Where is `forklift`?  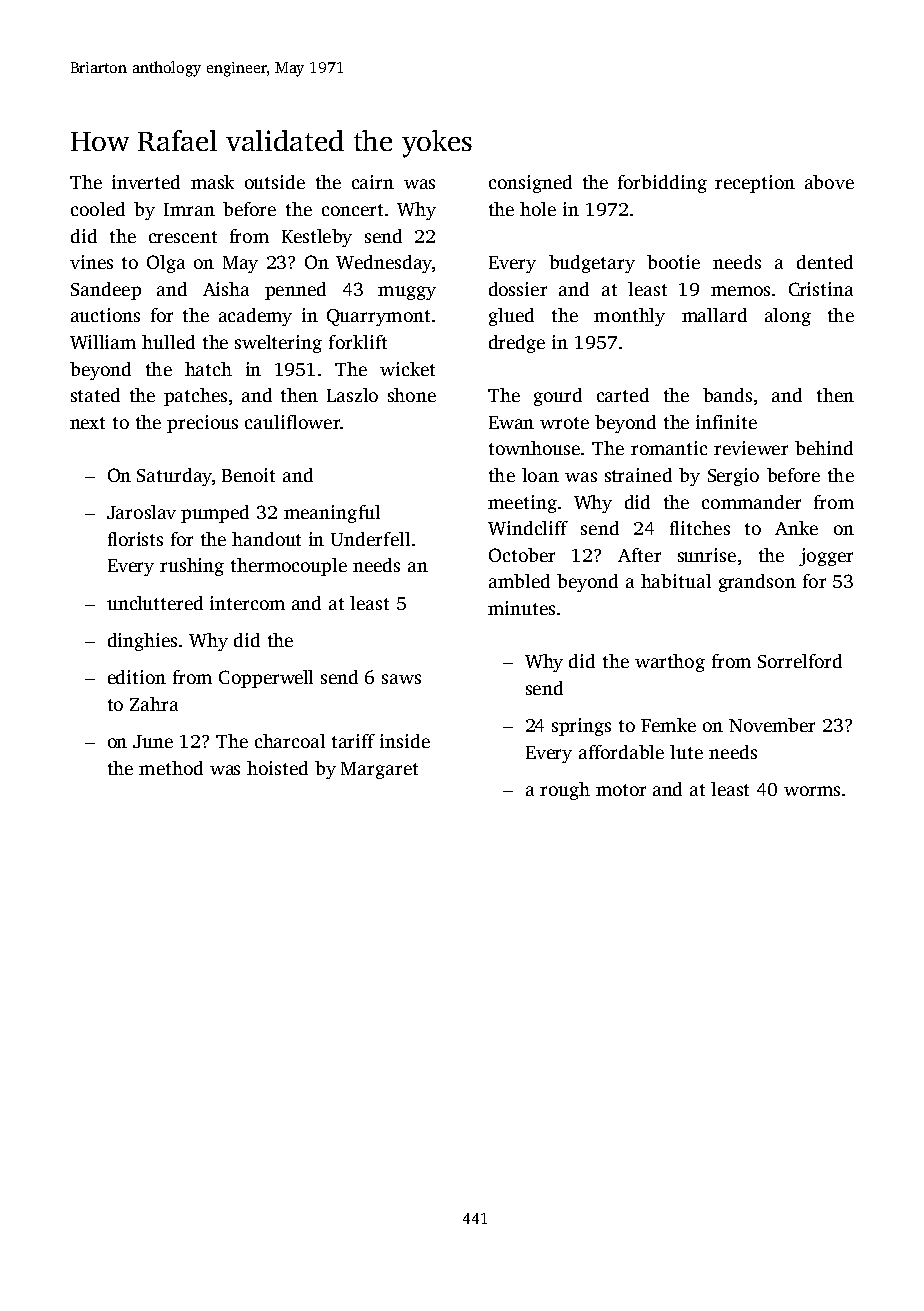
forklift is located at coordinates (358, 342).
